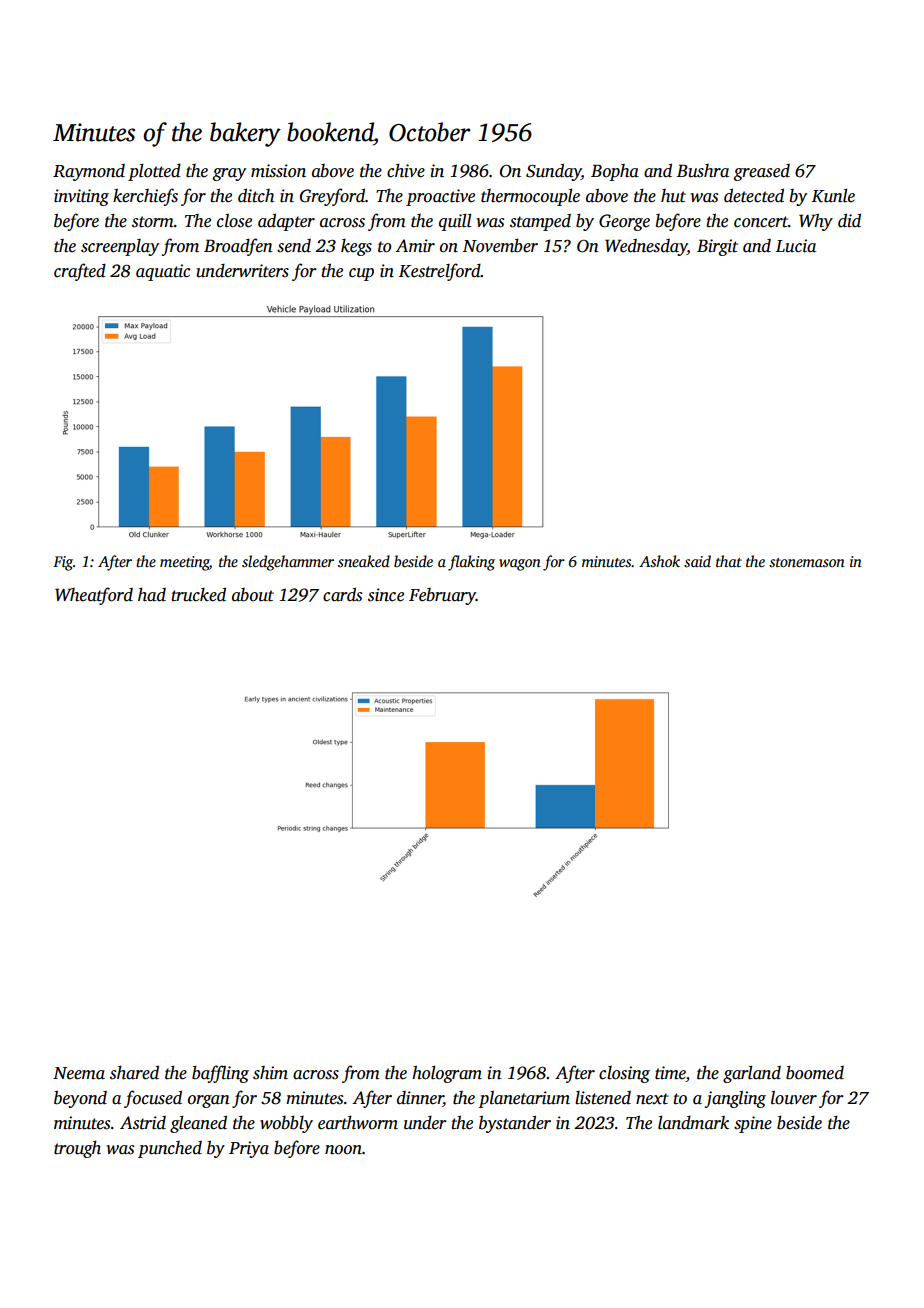 This screenshot has height=1308, width=924. Describe the element at coordinates (659, 561) in the screenshot. I see `Ashok` at that location.
